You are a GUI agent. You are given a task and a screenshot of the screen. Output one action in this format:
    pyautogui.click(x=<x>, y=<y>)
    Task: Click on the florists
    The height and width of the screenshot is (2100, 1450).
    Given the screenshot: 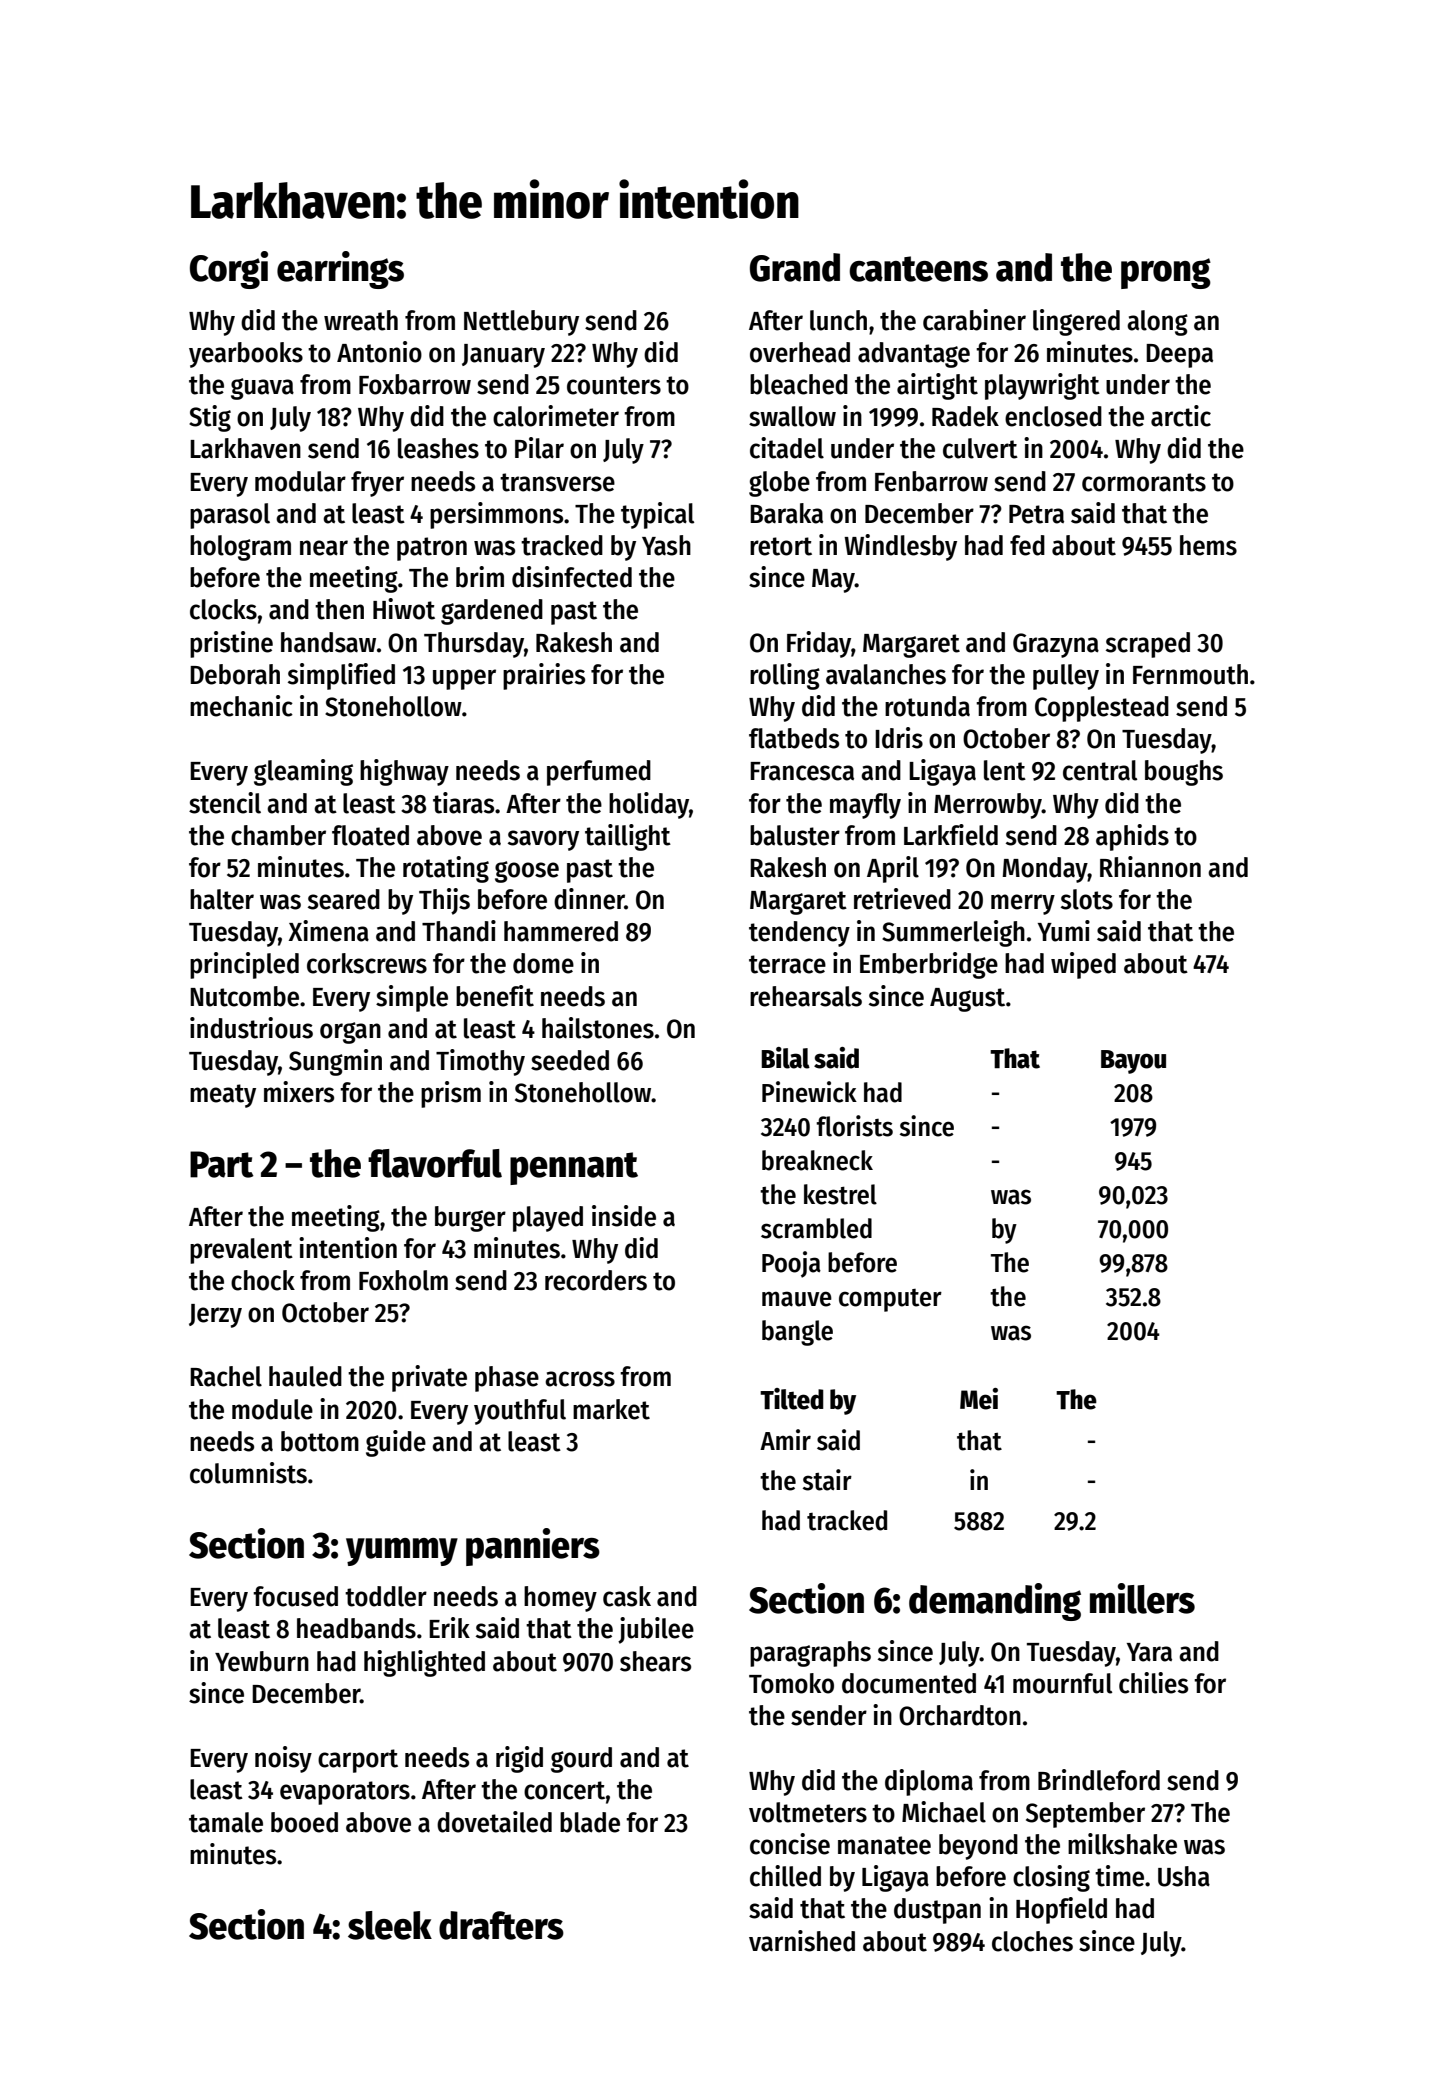 What is the action you would take?
    pyautogui.click(x=854, y=1126)
